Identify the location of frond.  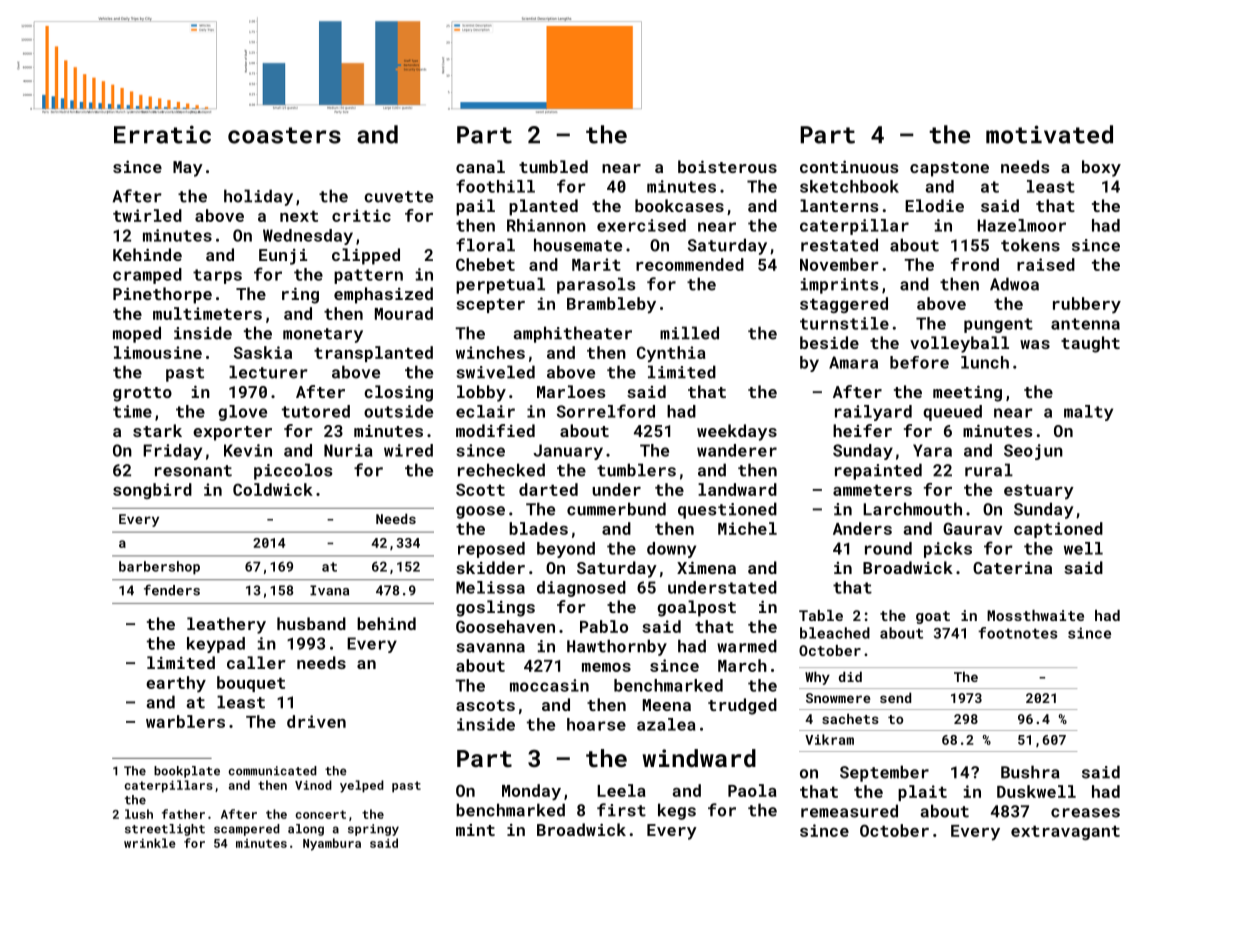
(975, 264).
